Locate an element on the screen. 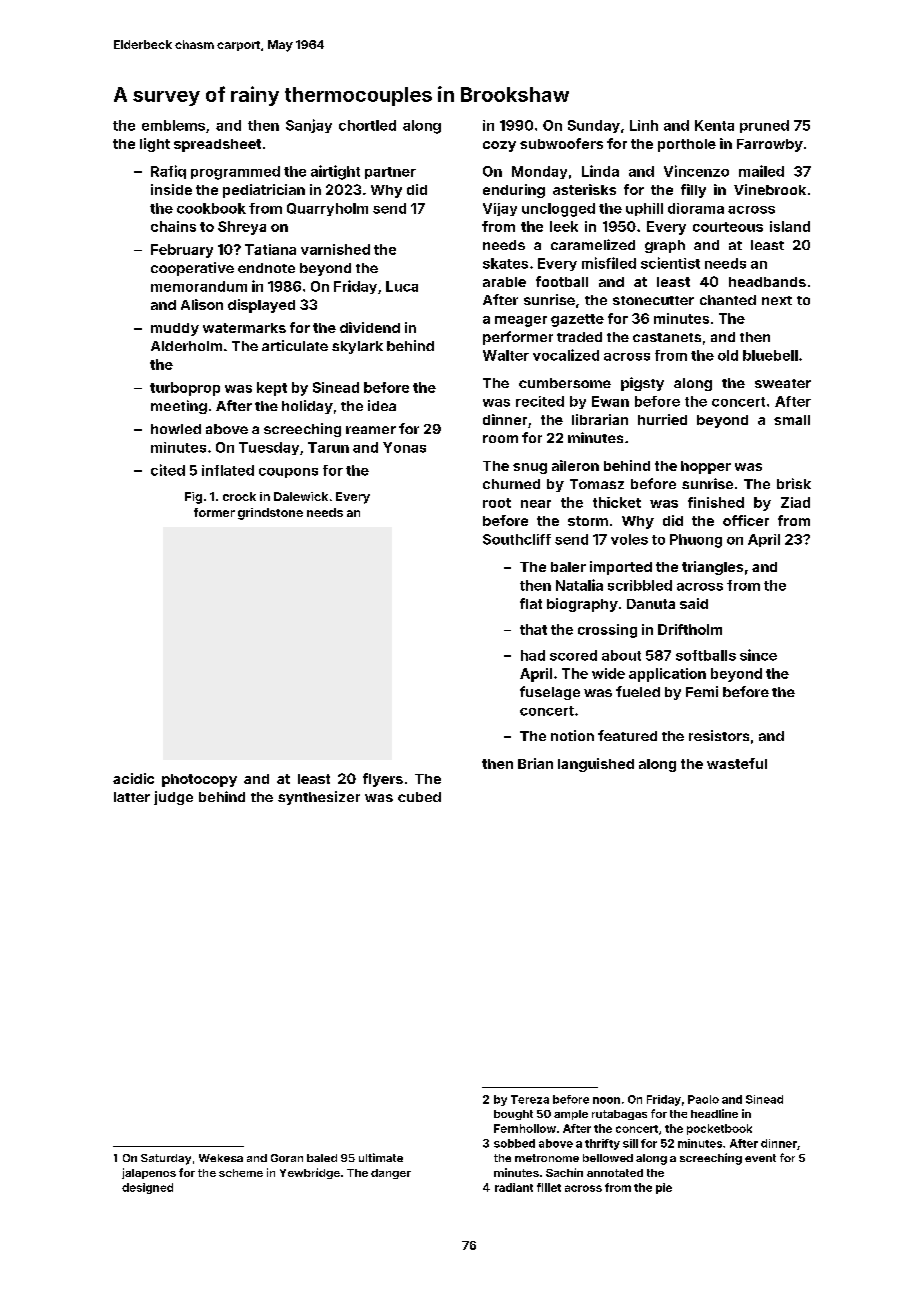 The width and height of the screenshot is (924, 1308). Alison is located at coordinates (202, 304).
